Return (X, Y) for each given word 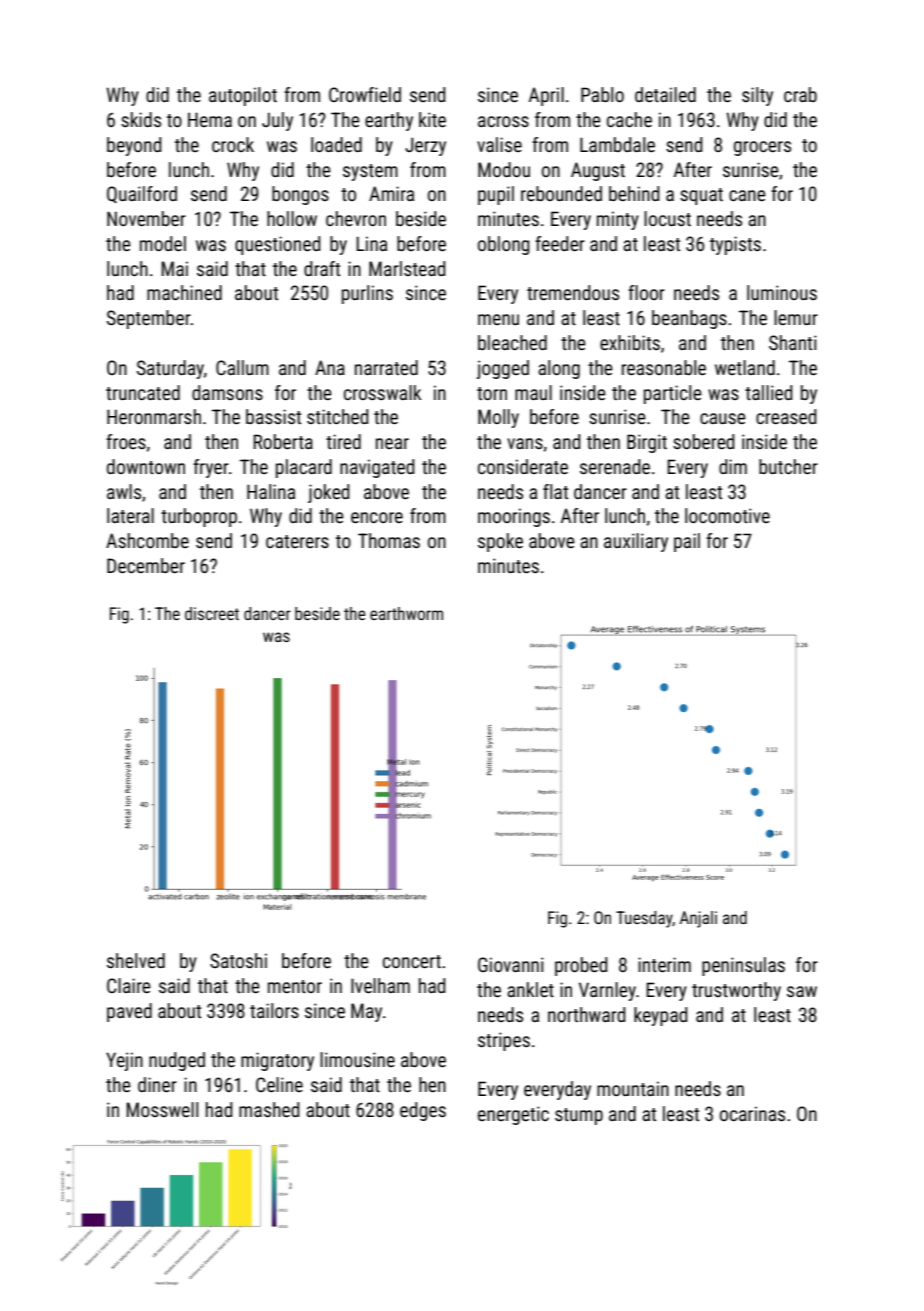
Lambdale (617, 144)
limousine (357, 1059)
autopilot (243, 96)
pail (687, 542)
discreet (212, 613)
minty (618, 220)
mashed (269, 1109)
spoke (500, 542)
